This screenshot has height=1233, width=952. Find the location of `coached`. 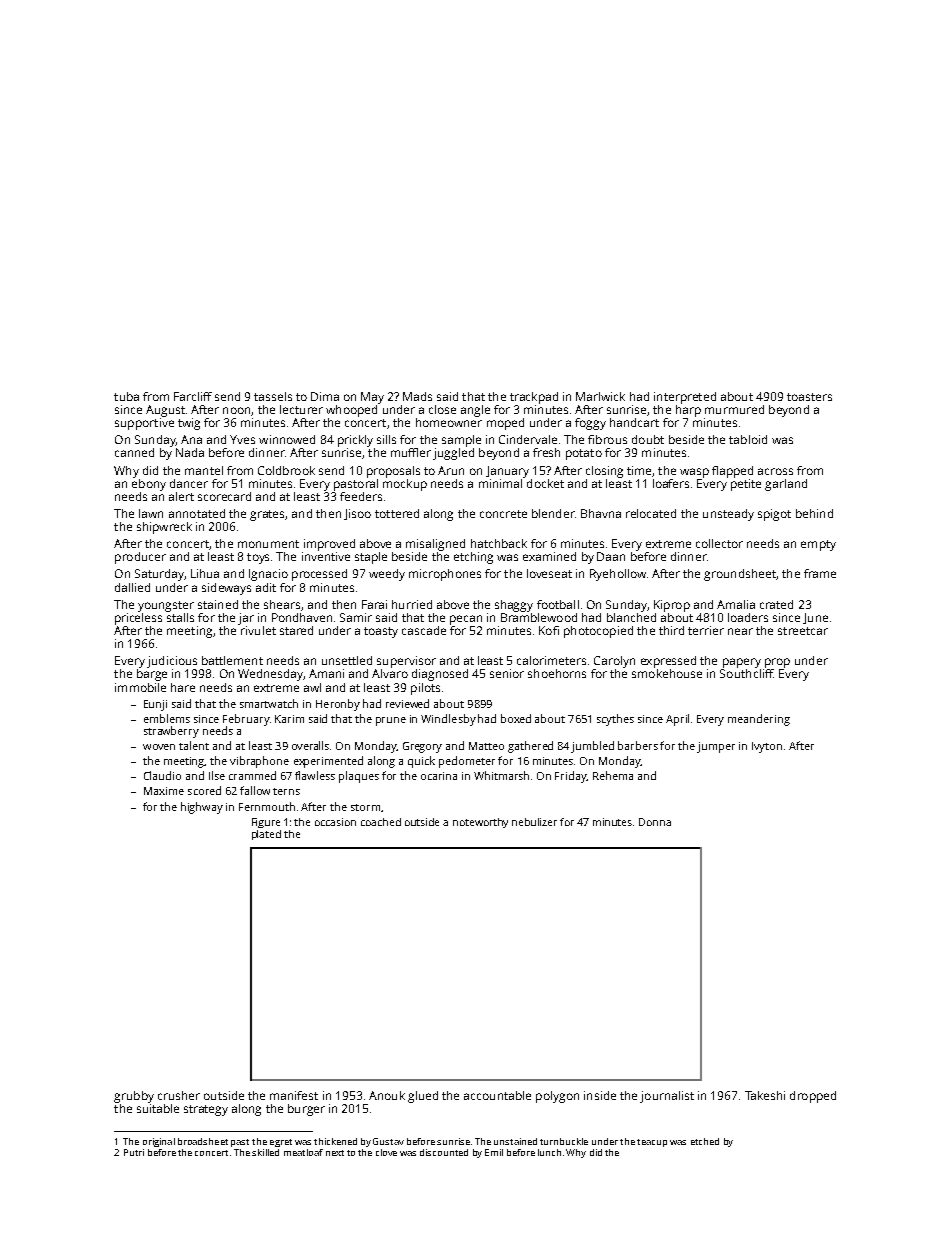

coached is located at coordinates (381, 822).
